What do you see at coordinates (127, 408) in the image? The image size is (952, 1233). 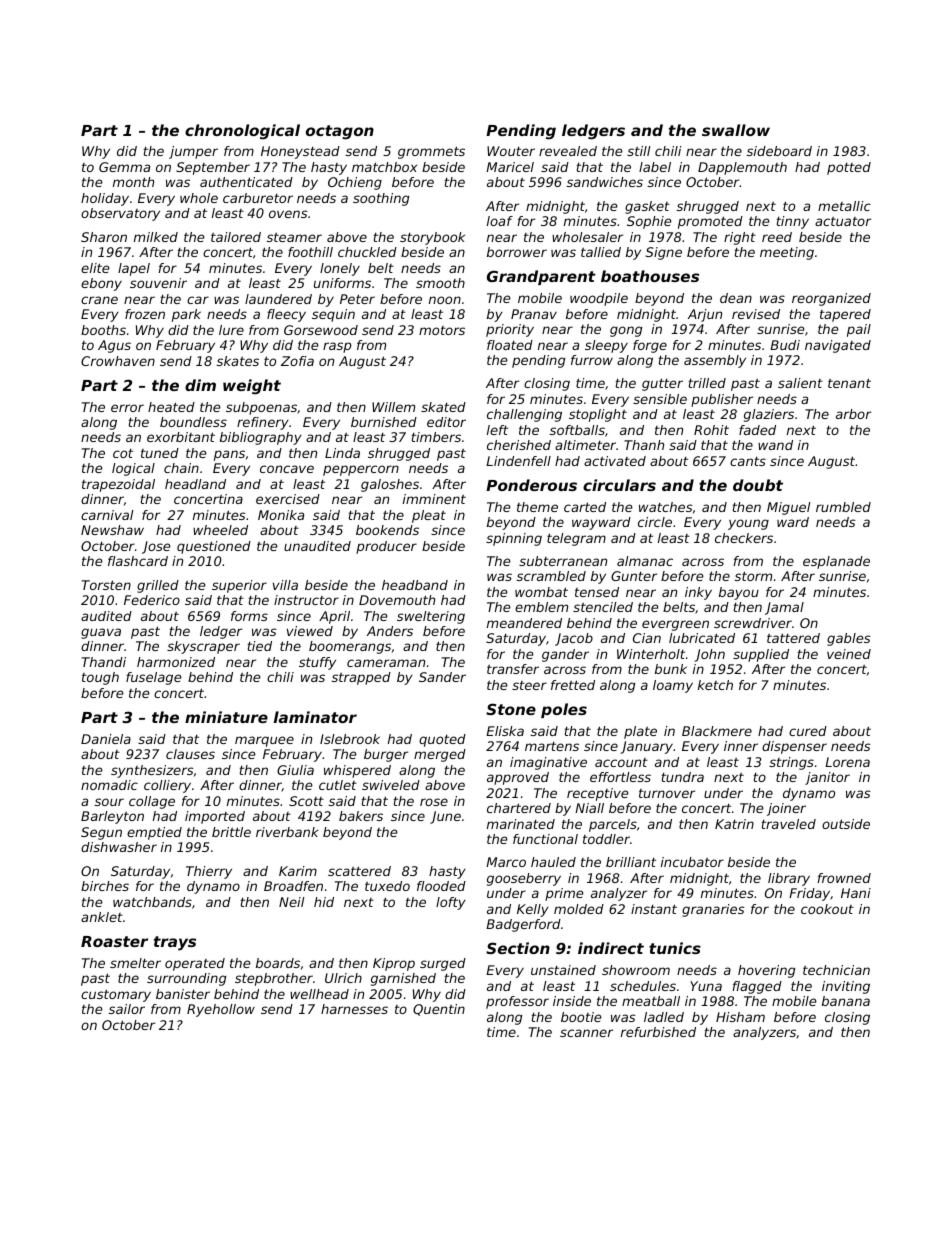 I see `error` at bounding box center [127, 408].
